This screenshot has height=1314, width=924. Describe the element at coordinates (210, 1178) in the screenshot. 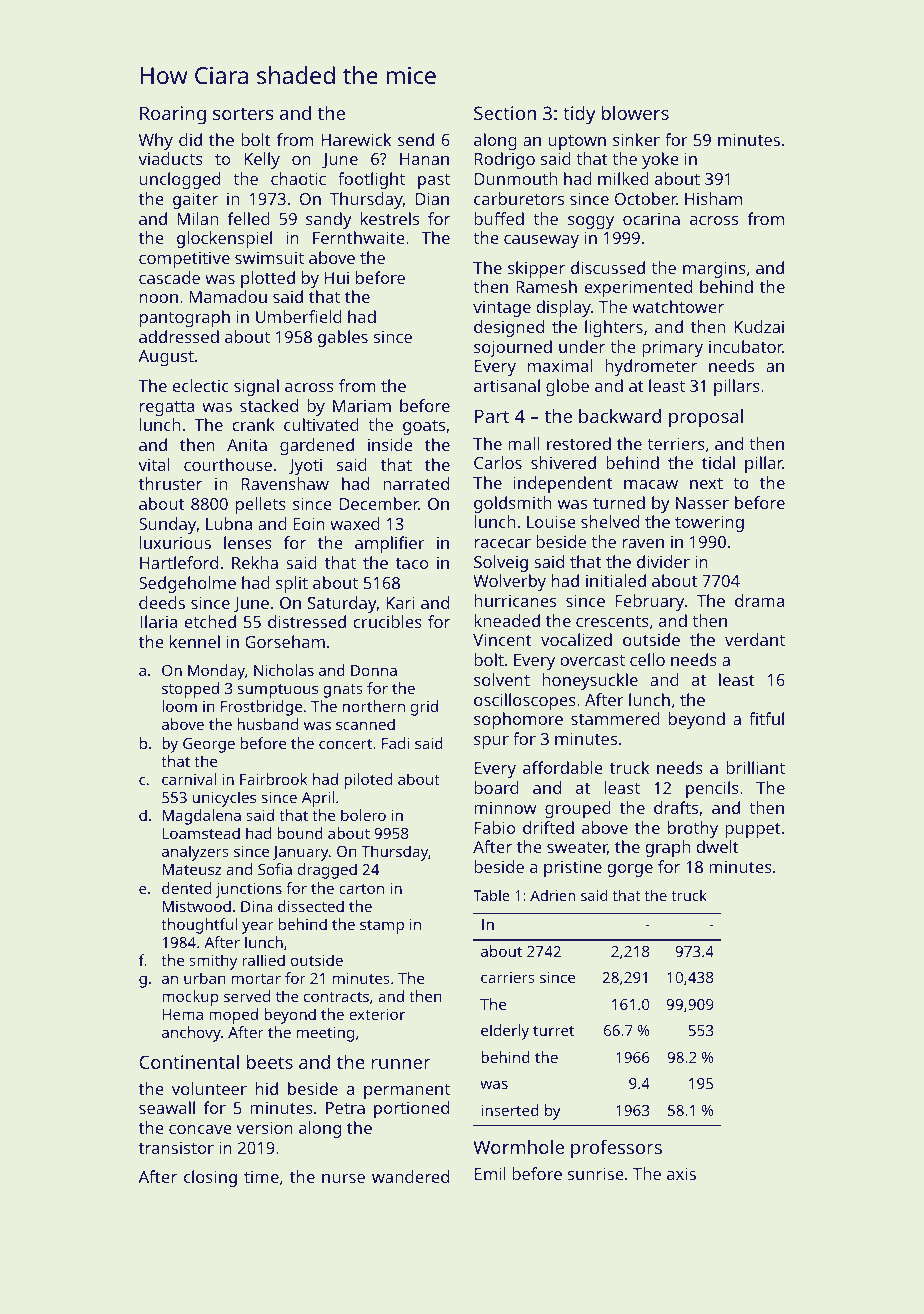

I see `closing` at that location.
